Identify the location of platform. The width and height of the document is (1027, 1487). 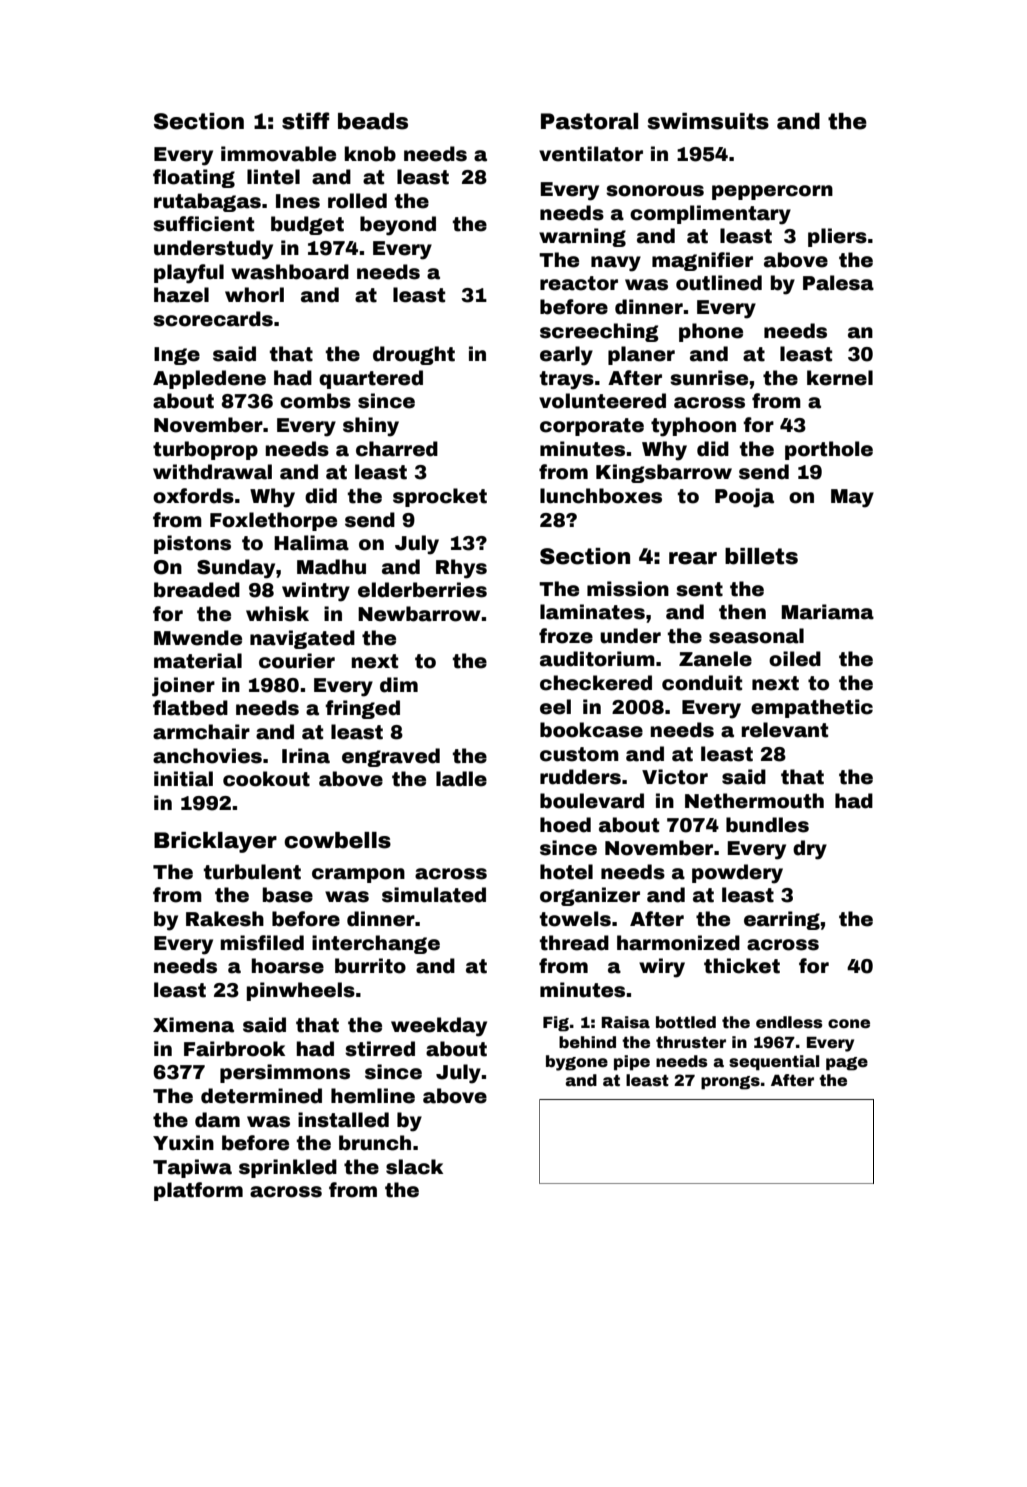
(198, 1191).
